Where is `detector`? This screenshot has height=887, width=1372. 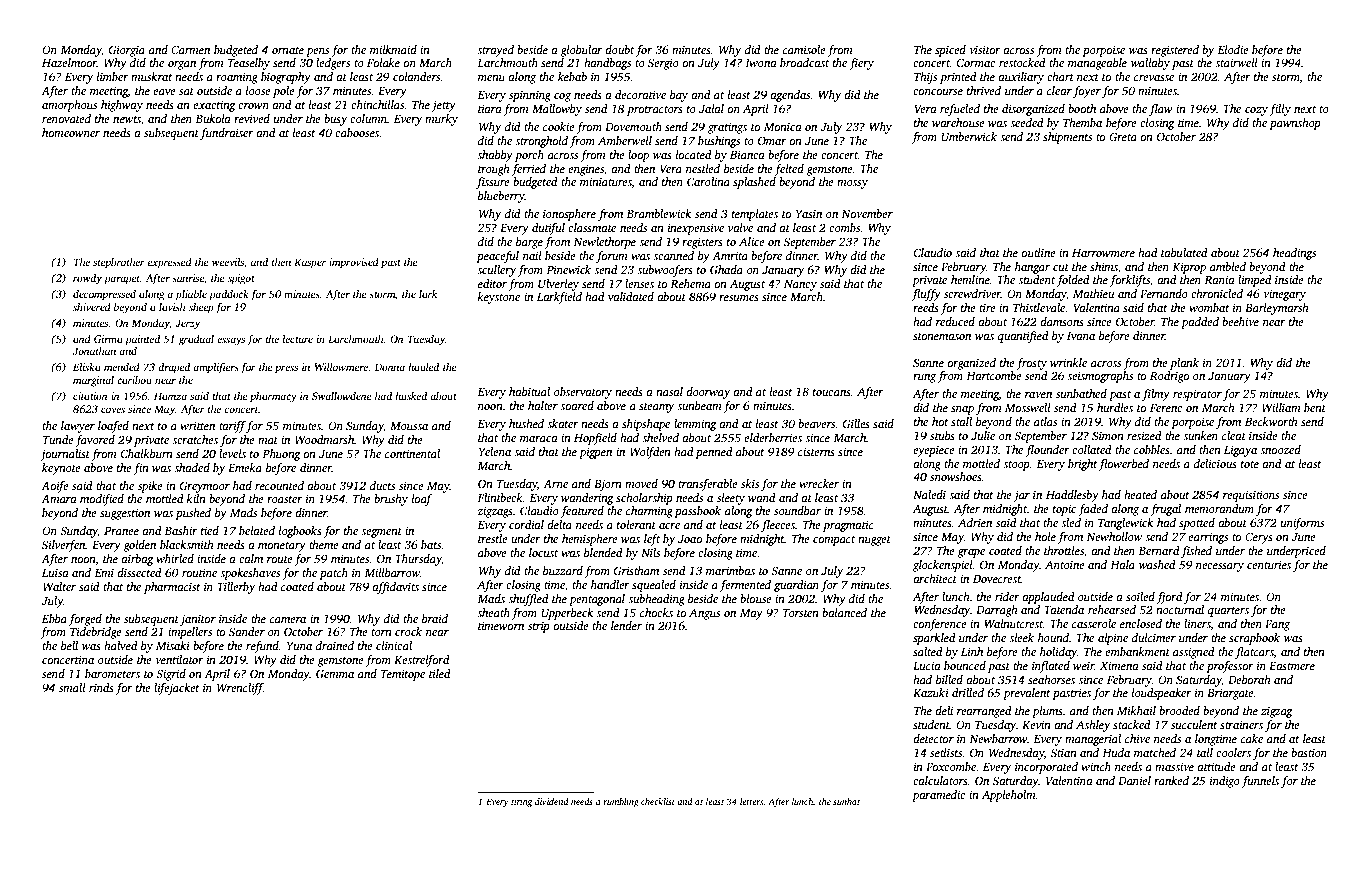 detector is located at coordinates (933, 738).
